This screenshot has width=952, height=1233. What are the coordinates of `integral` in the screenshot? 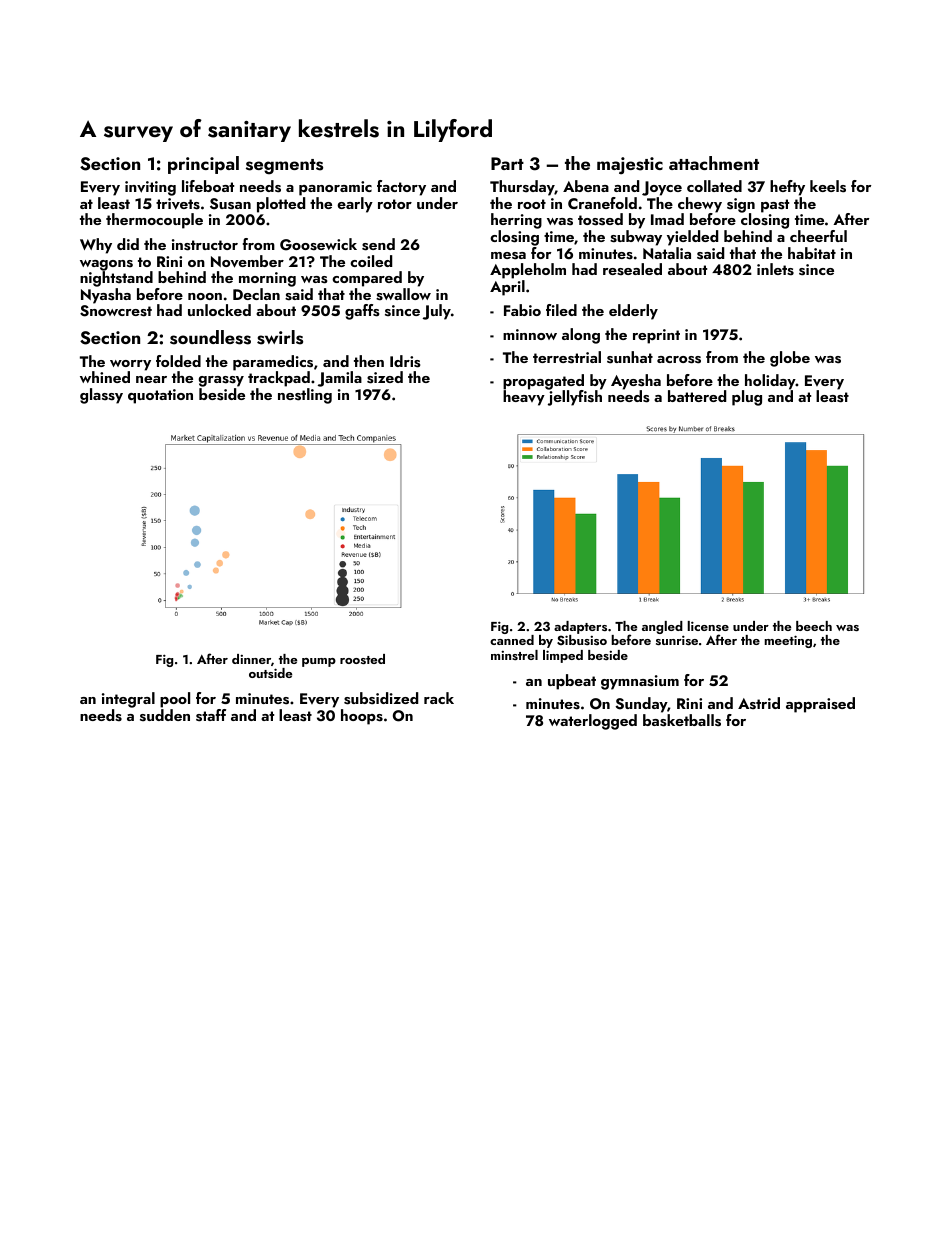 It's located at (128, 700).
